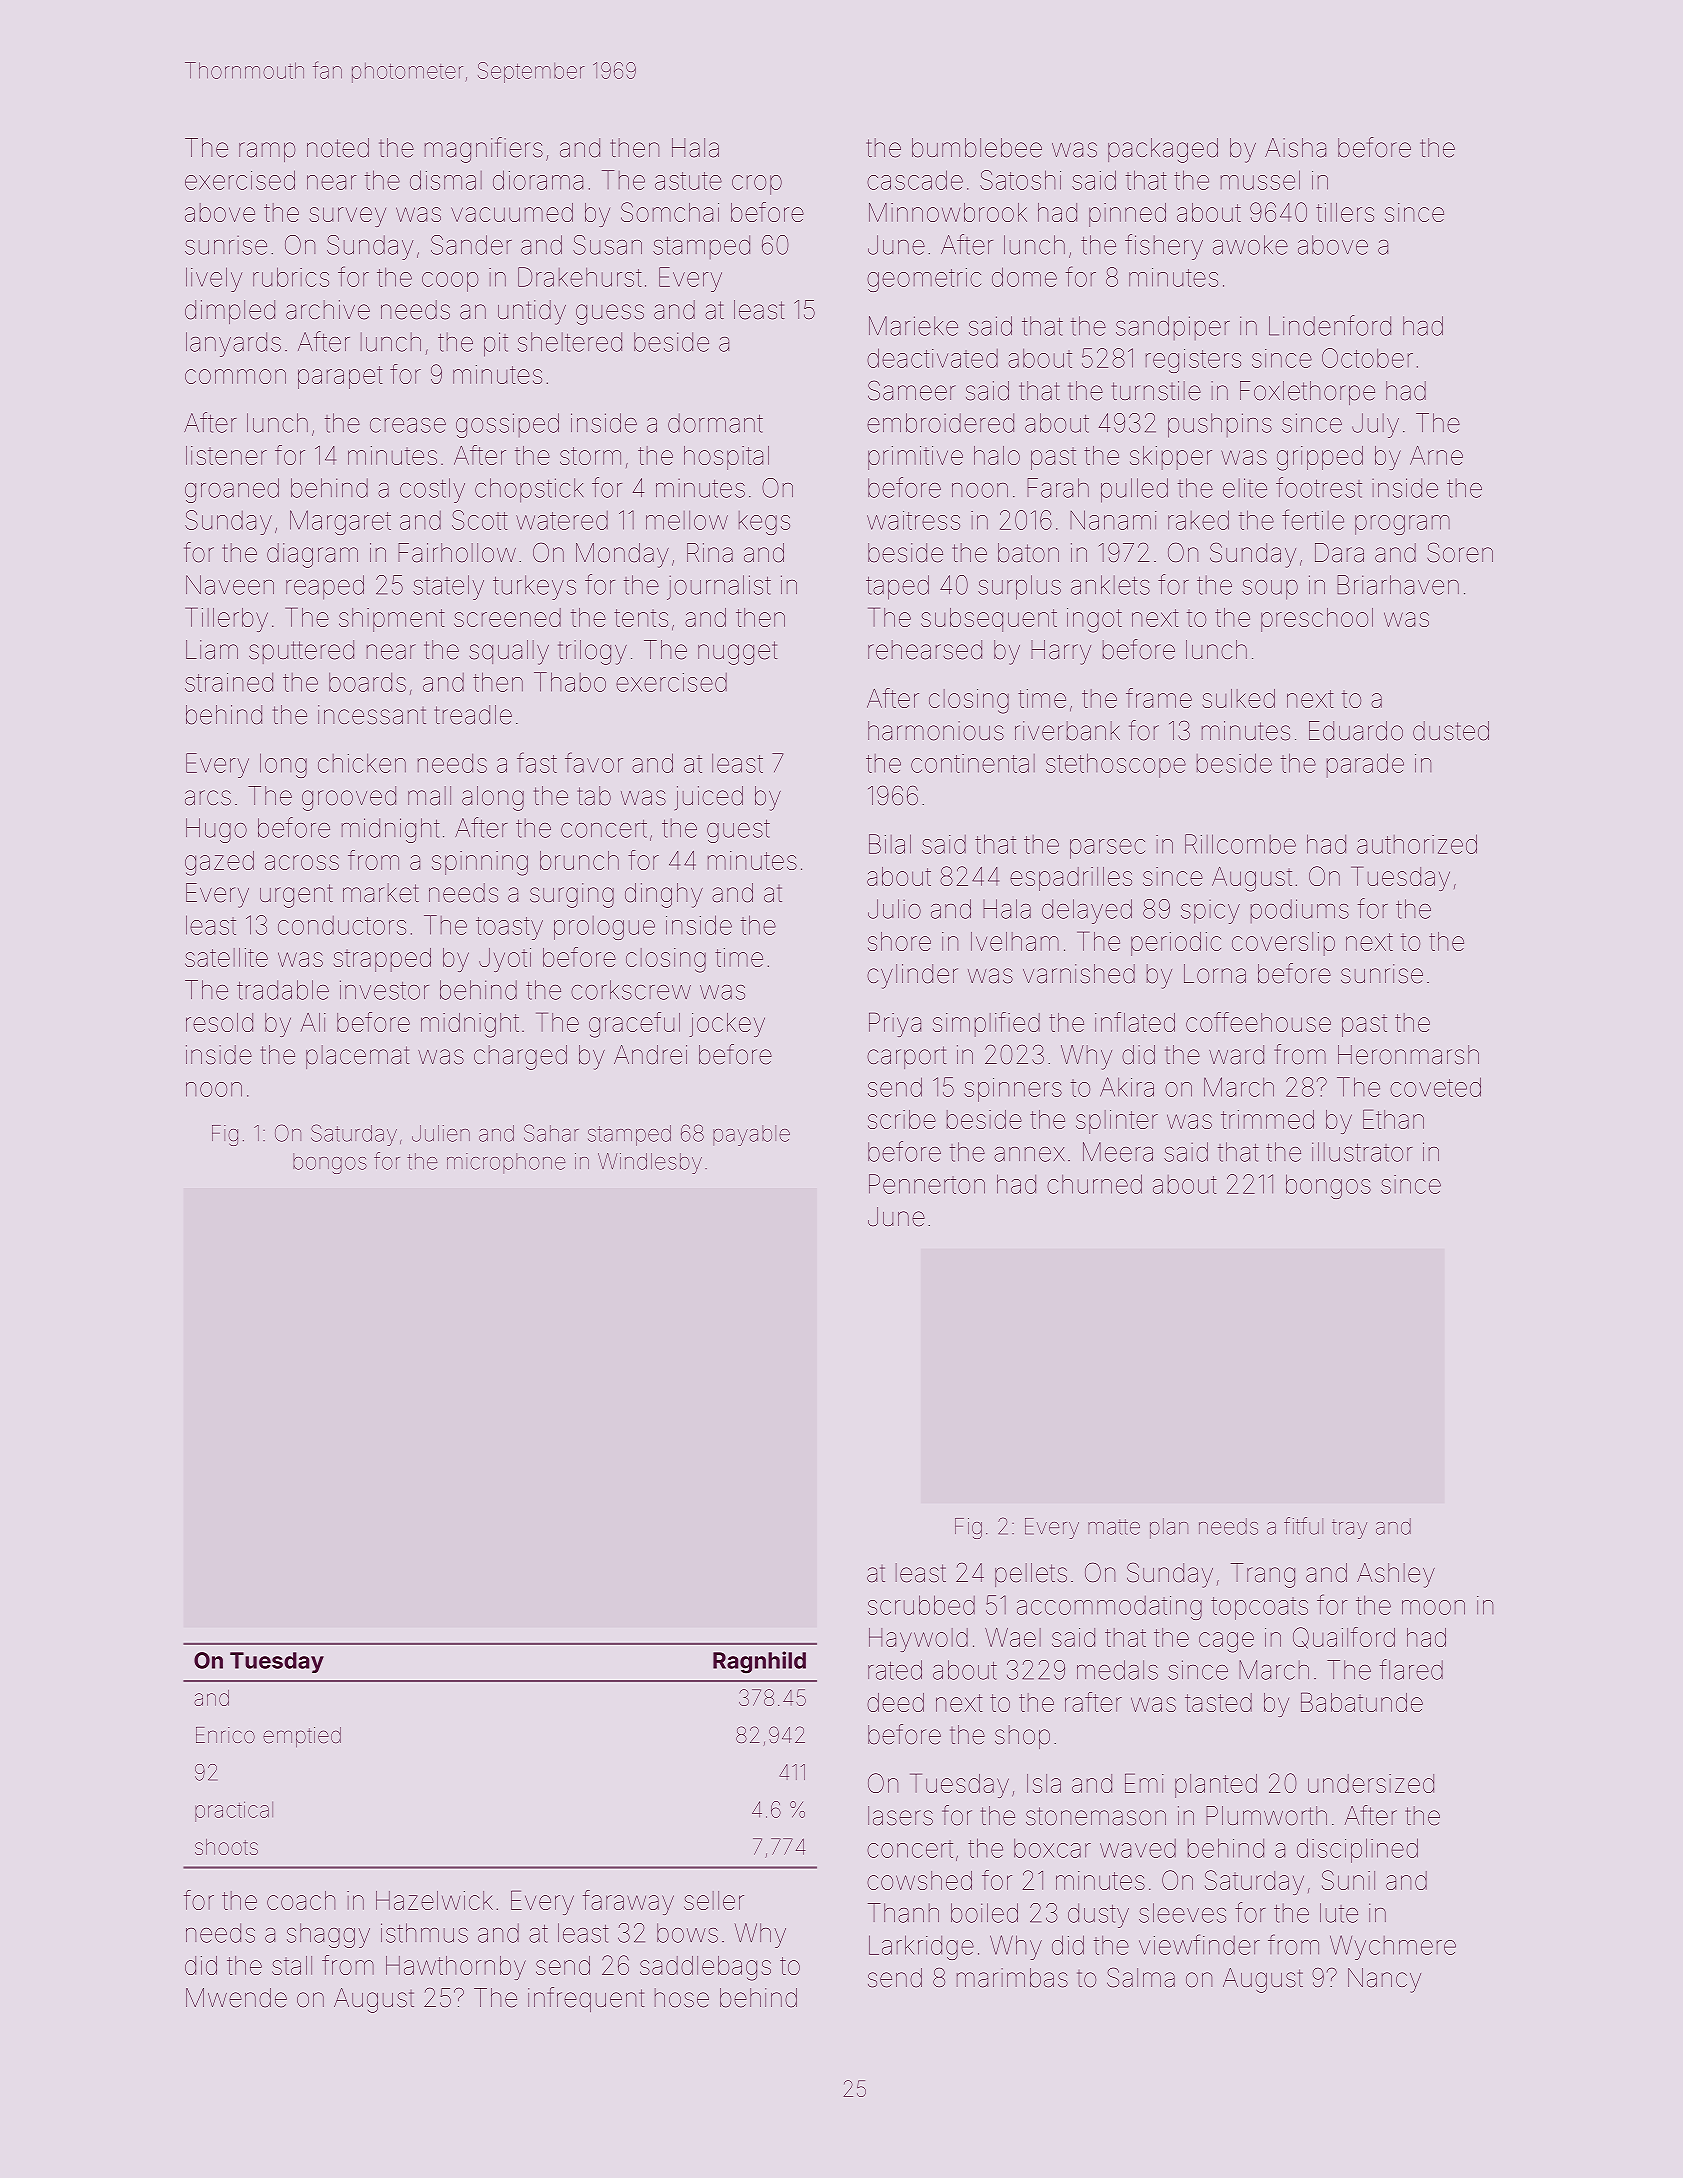 The height and width of the document is (2178, 1683). Describe the element at coordinates (301, 652) in the document. I see `sputtered` at that location.
